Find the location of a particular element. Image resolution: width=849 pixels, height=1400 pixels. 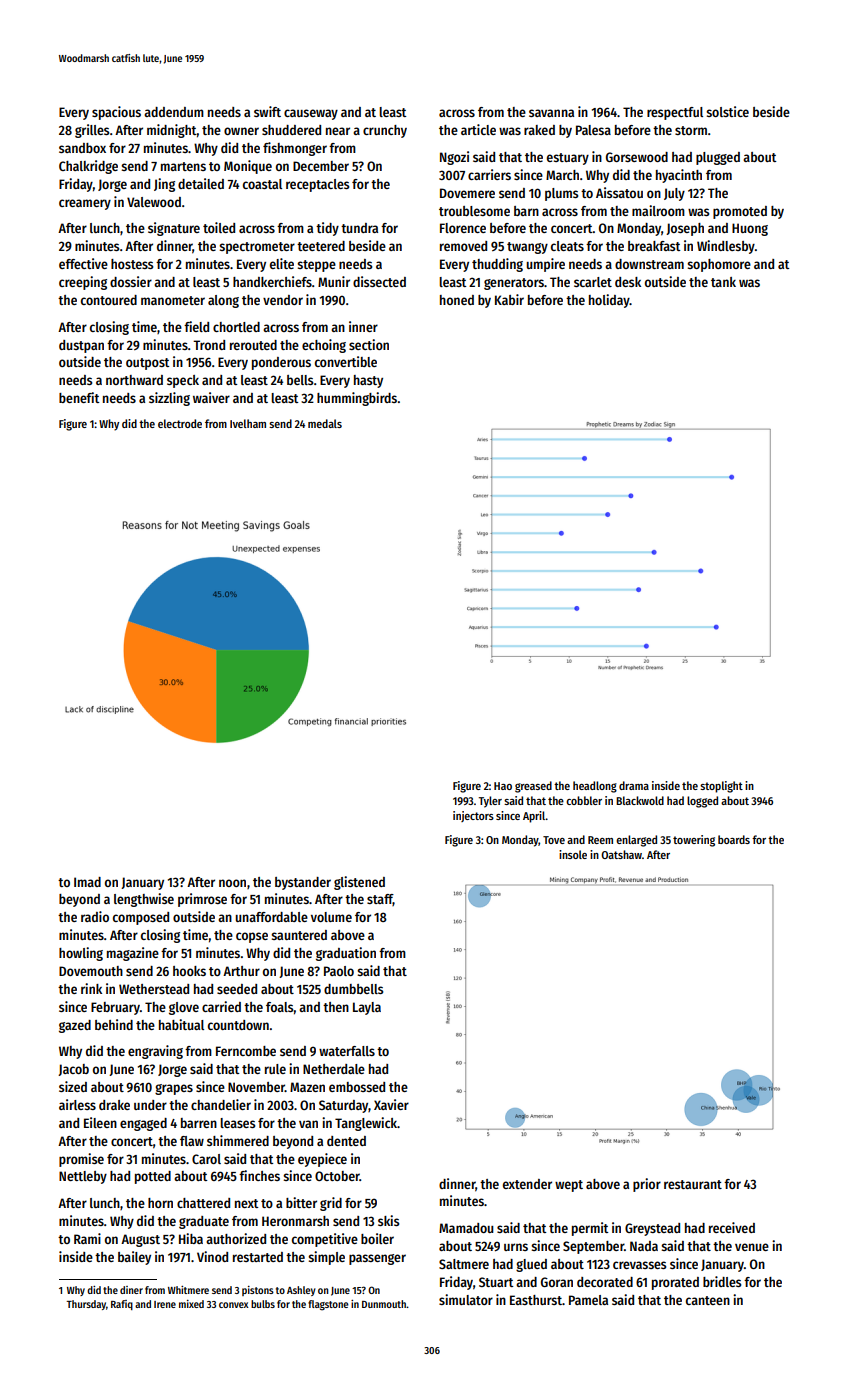

addendum is located at coordinates (174, 112).
